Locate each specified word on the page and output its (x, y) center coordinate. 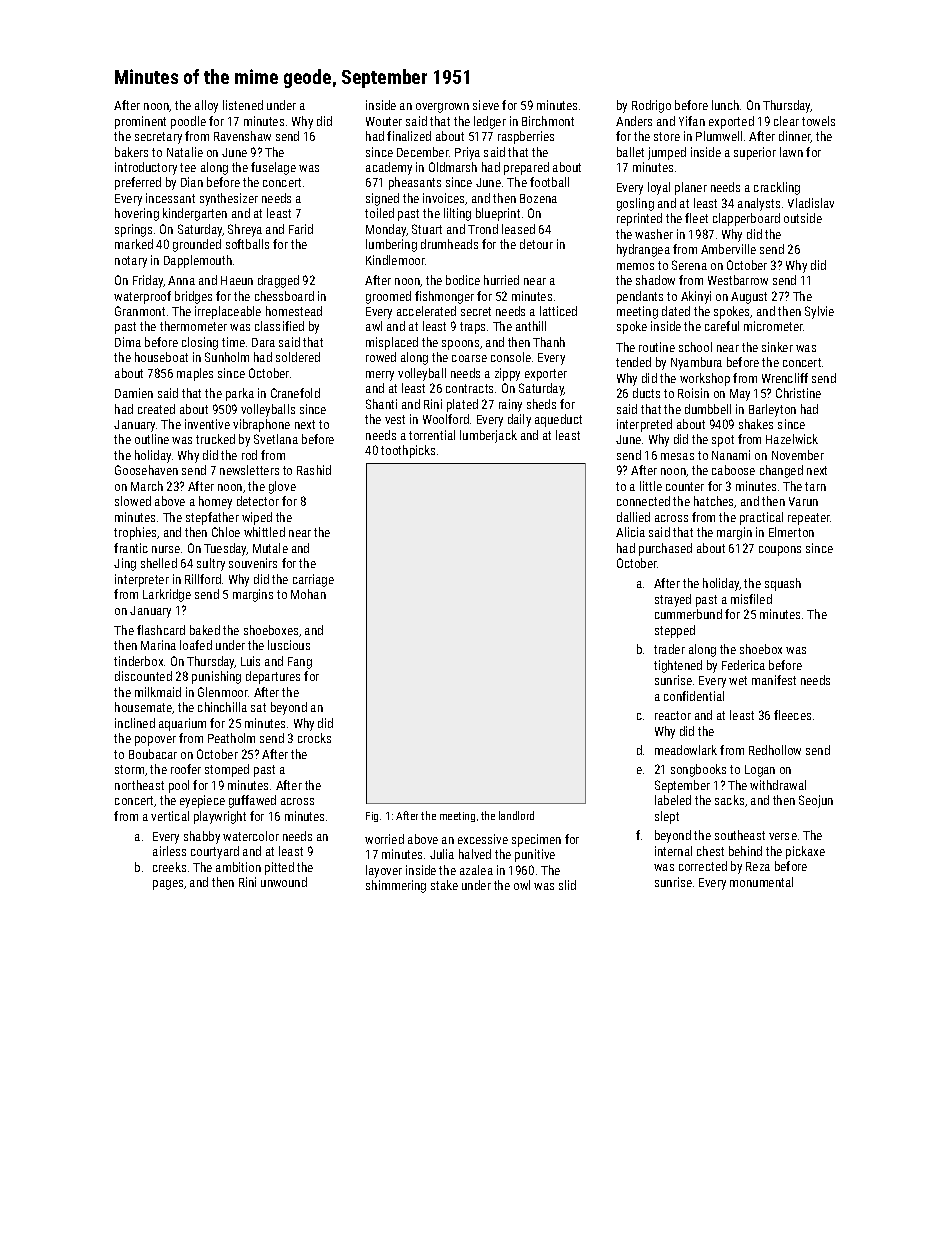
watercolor (251, 836)
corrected (703, 866)
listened (243, 105)
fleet (696, 218)
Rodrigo (651, 106)
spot (723, 441)
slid (567, 885)
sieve (486, 105)
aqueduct (558, 420)
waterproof (142, 297)
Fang (300, 663)
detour (536, 244)
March (147, 486)
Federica (743, 665)
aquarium (182, 724)
